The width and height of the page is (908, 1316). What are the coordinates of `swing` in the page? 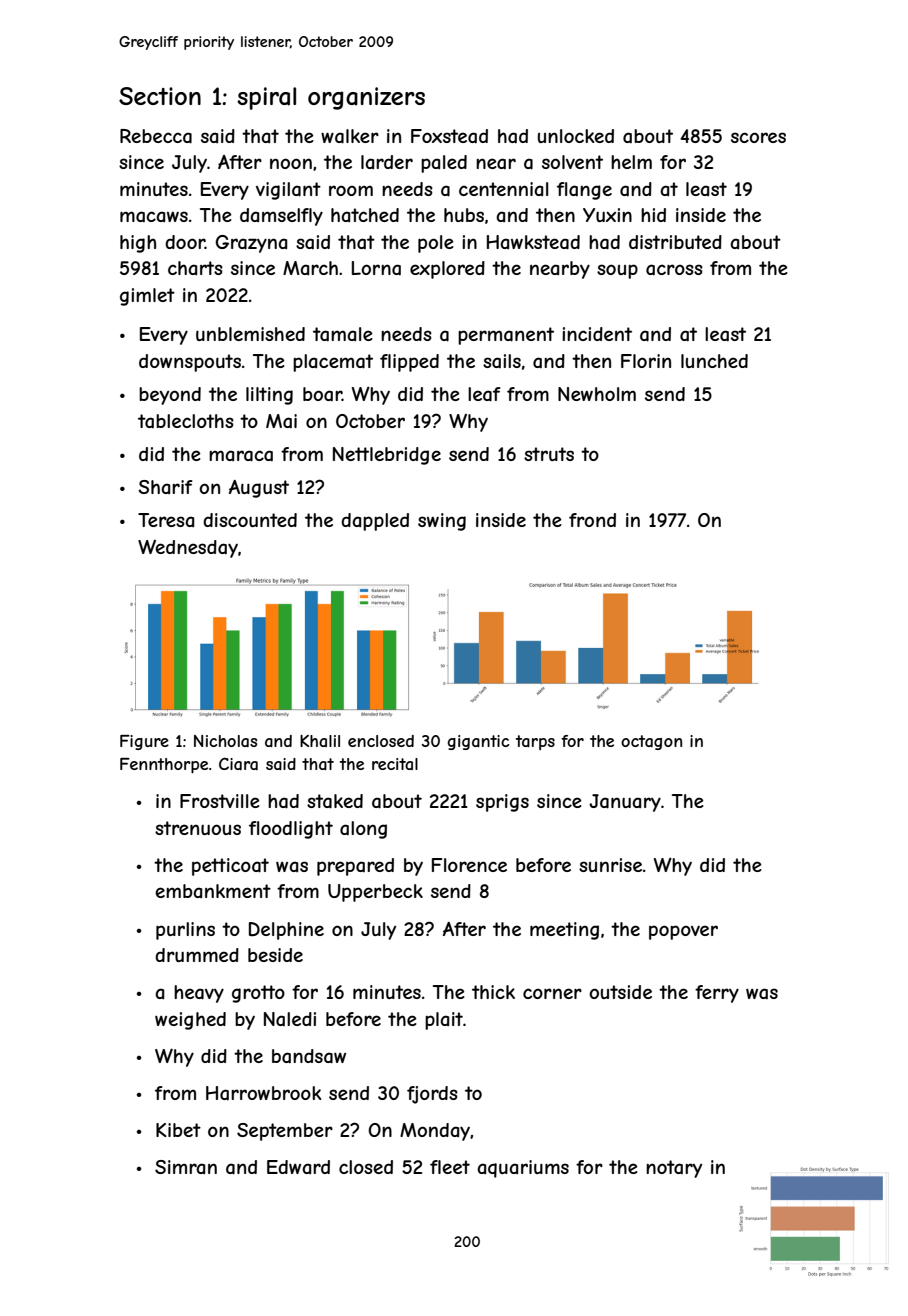 It's located at (442, 522).
